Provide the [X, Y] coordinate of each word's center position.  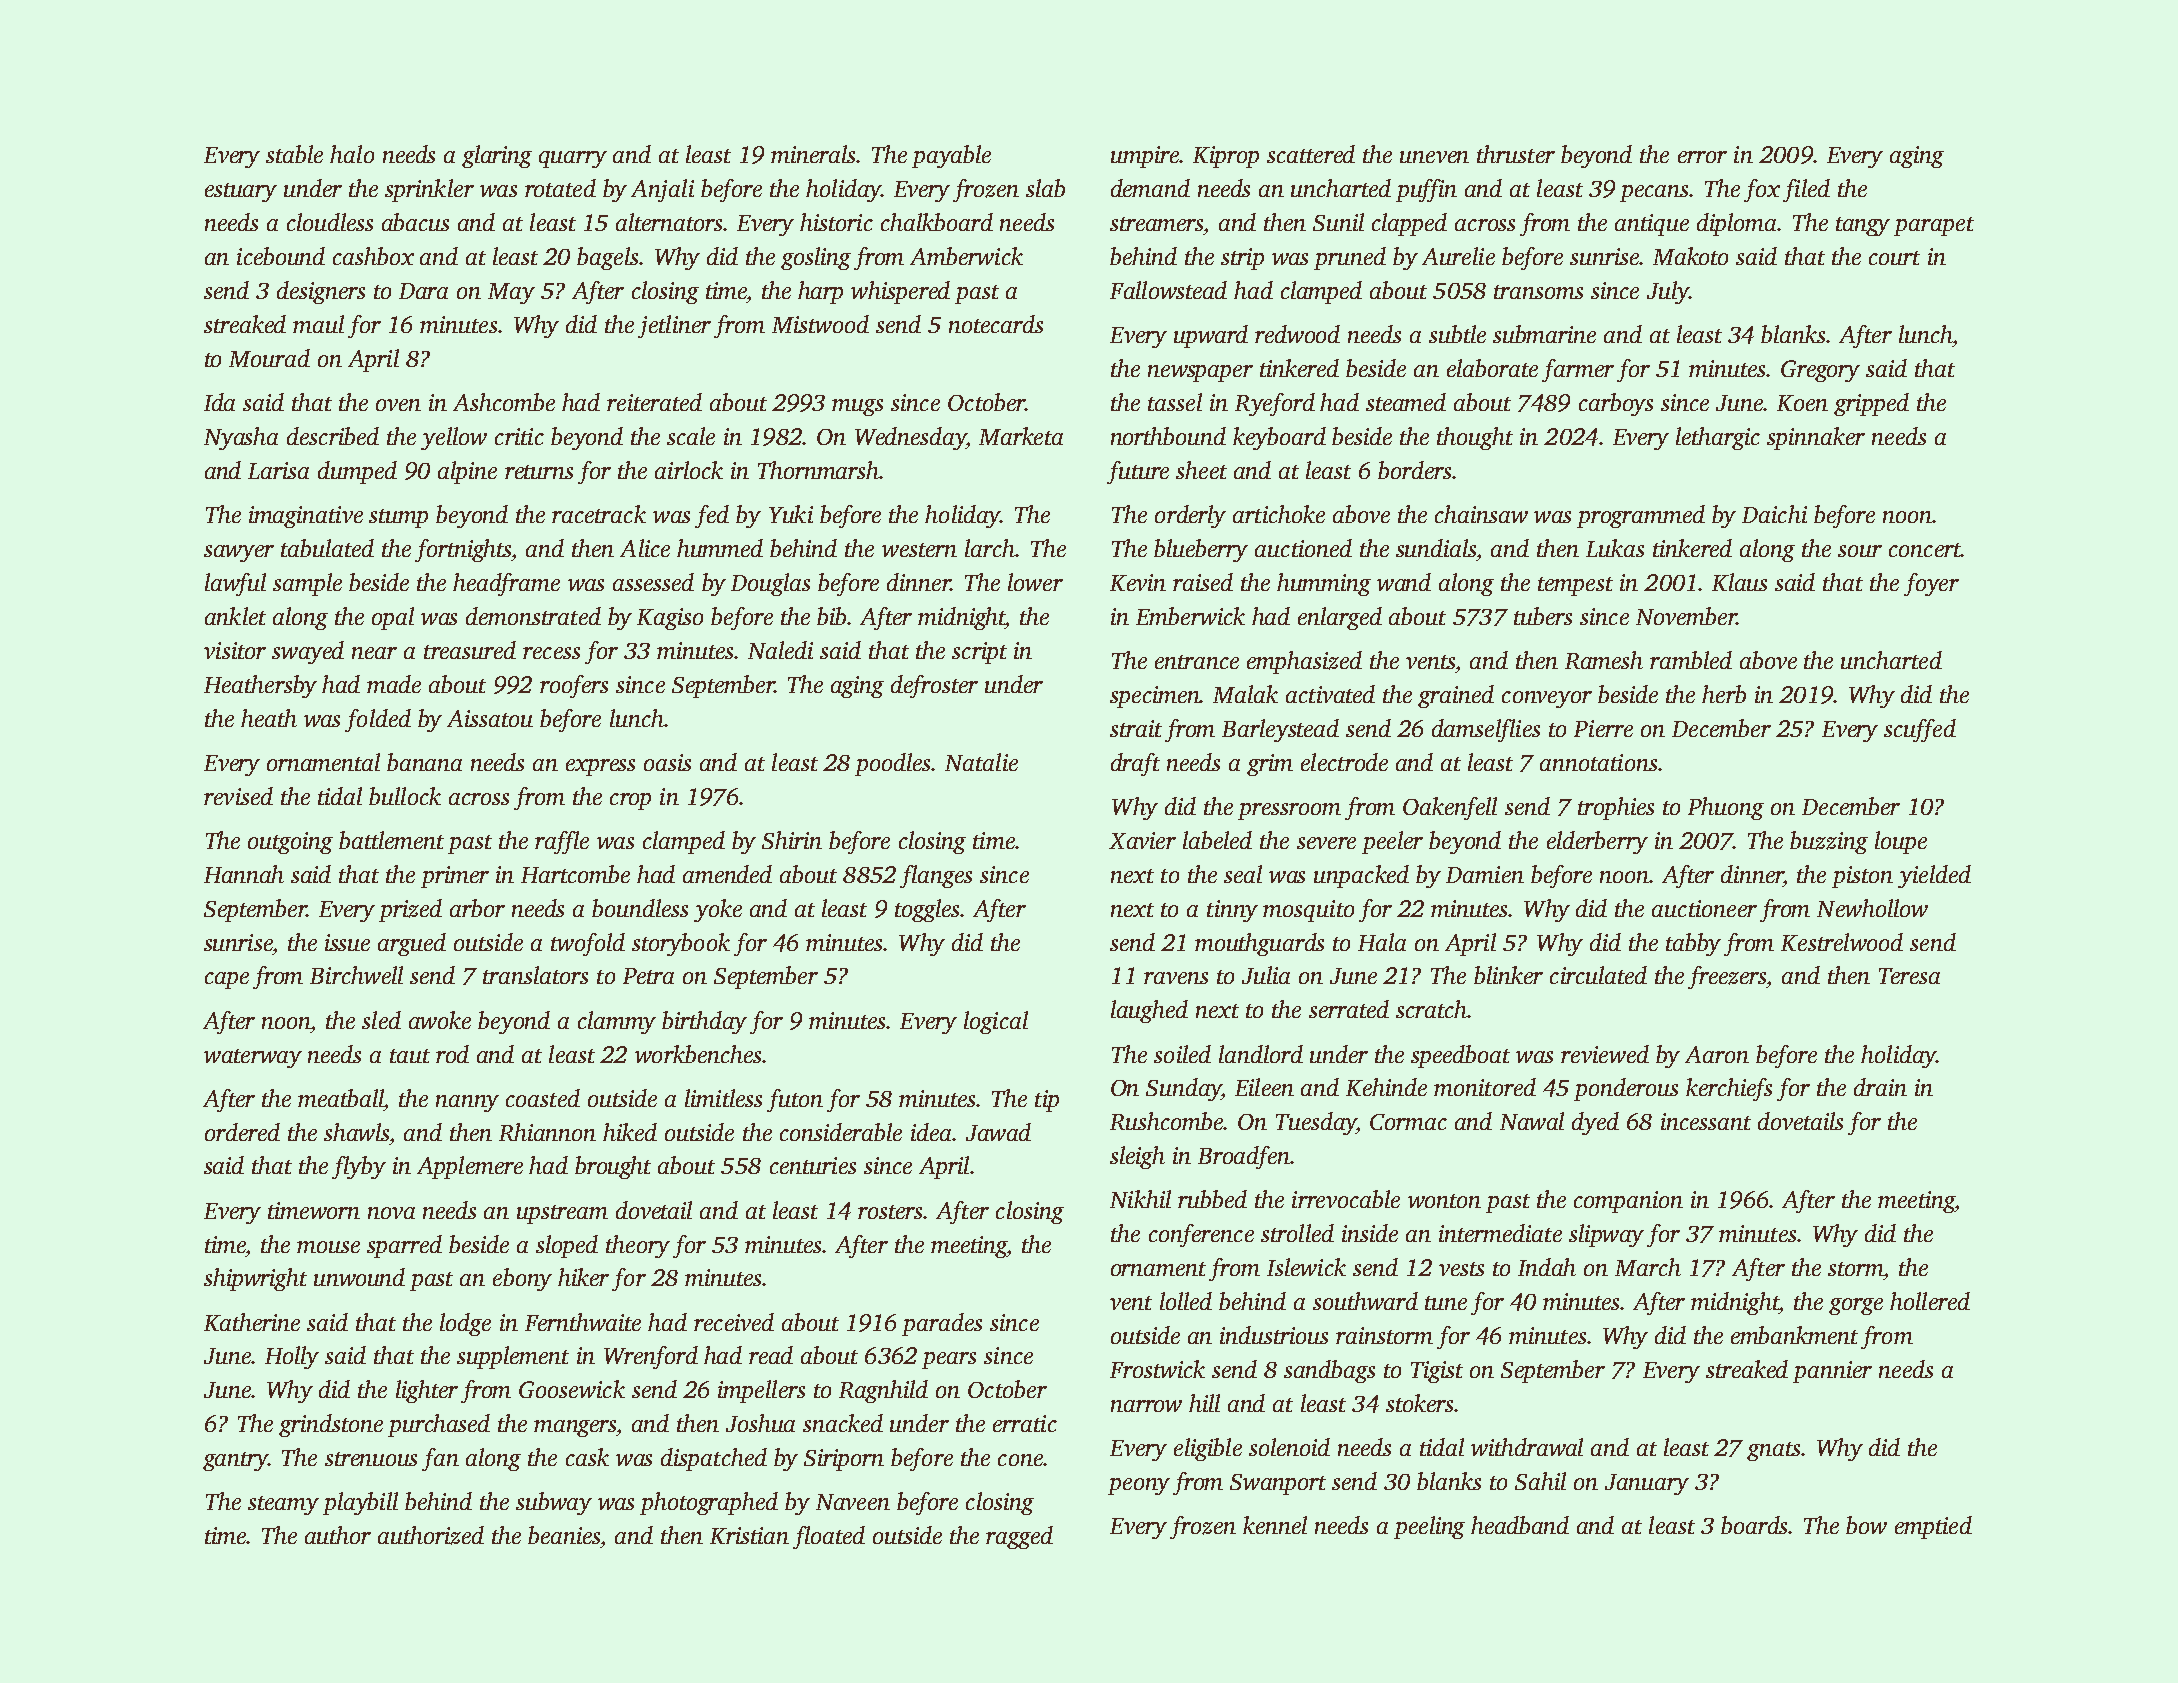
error [1702, 157]
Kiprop [1226, 157]
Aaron [1717, 1054]
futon [795, 1100]
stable [294, 154]
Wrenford [651, 1357]
